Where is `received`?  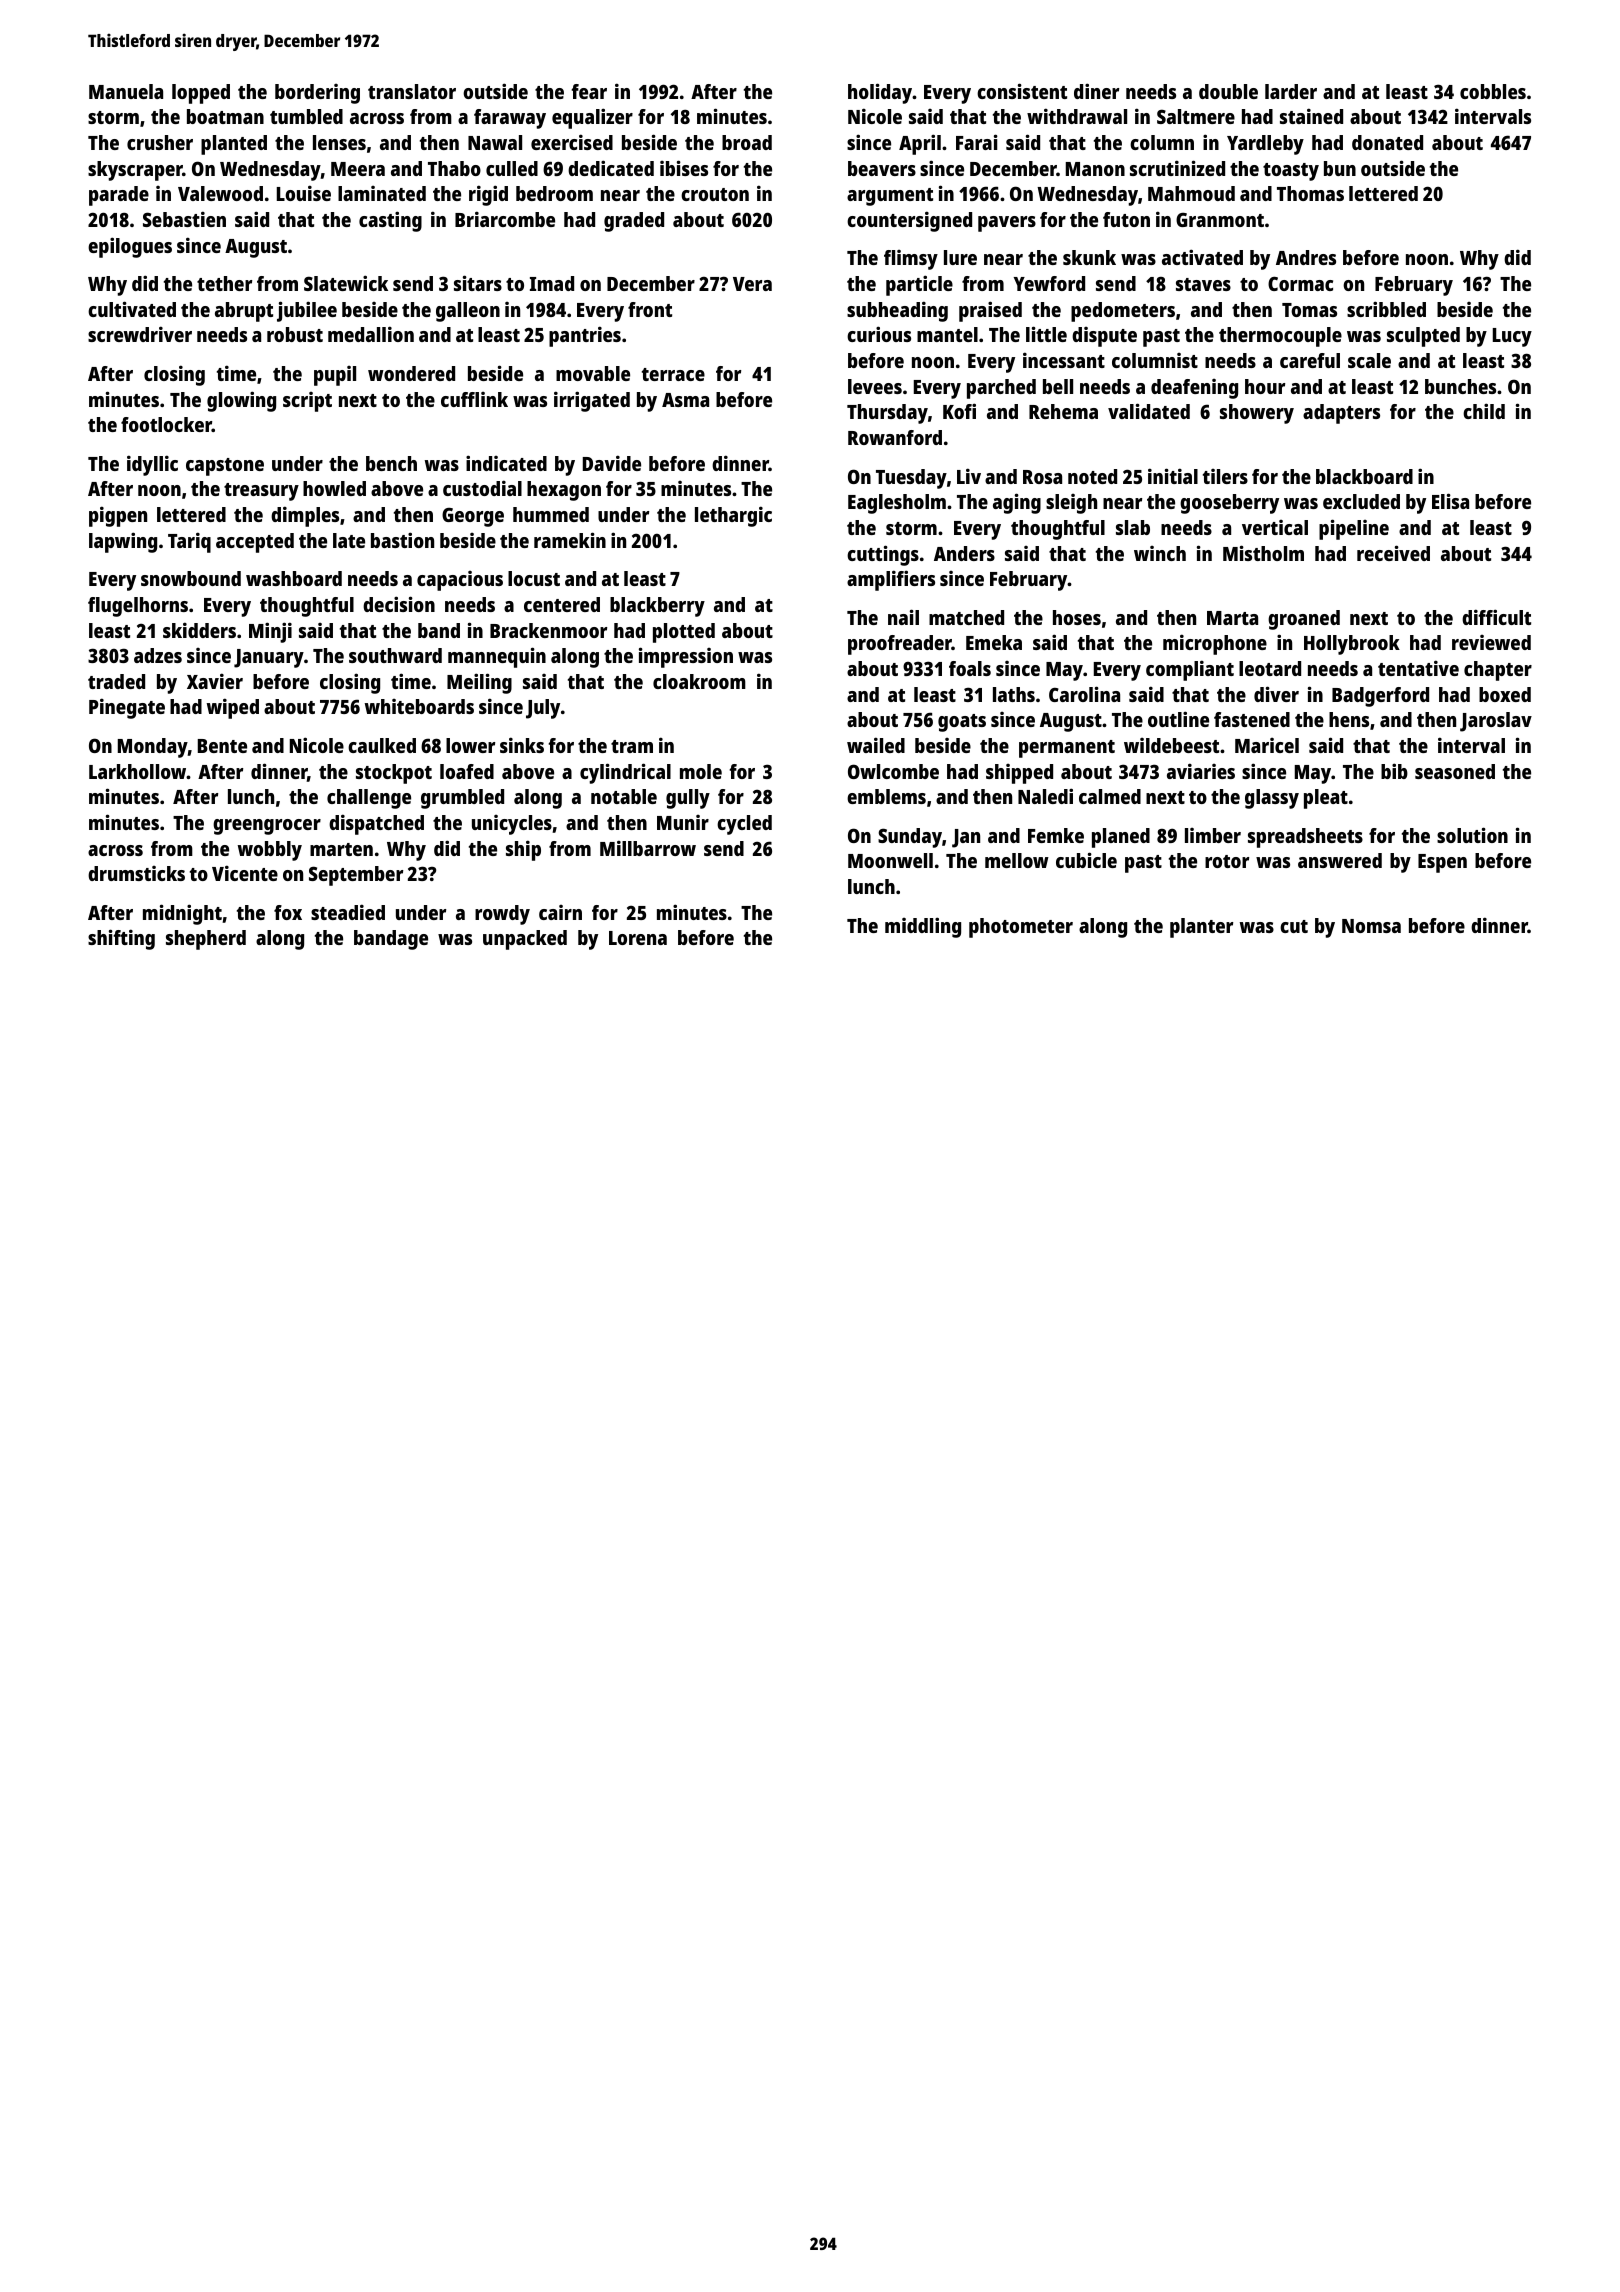 received is located at coordinates (1393, 553).
